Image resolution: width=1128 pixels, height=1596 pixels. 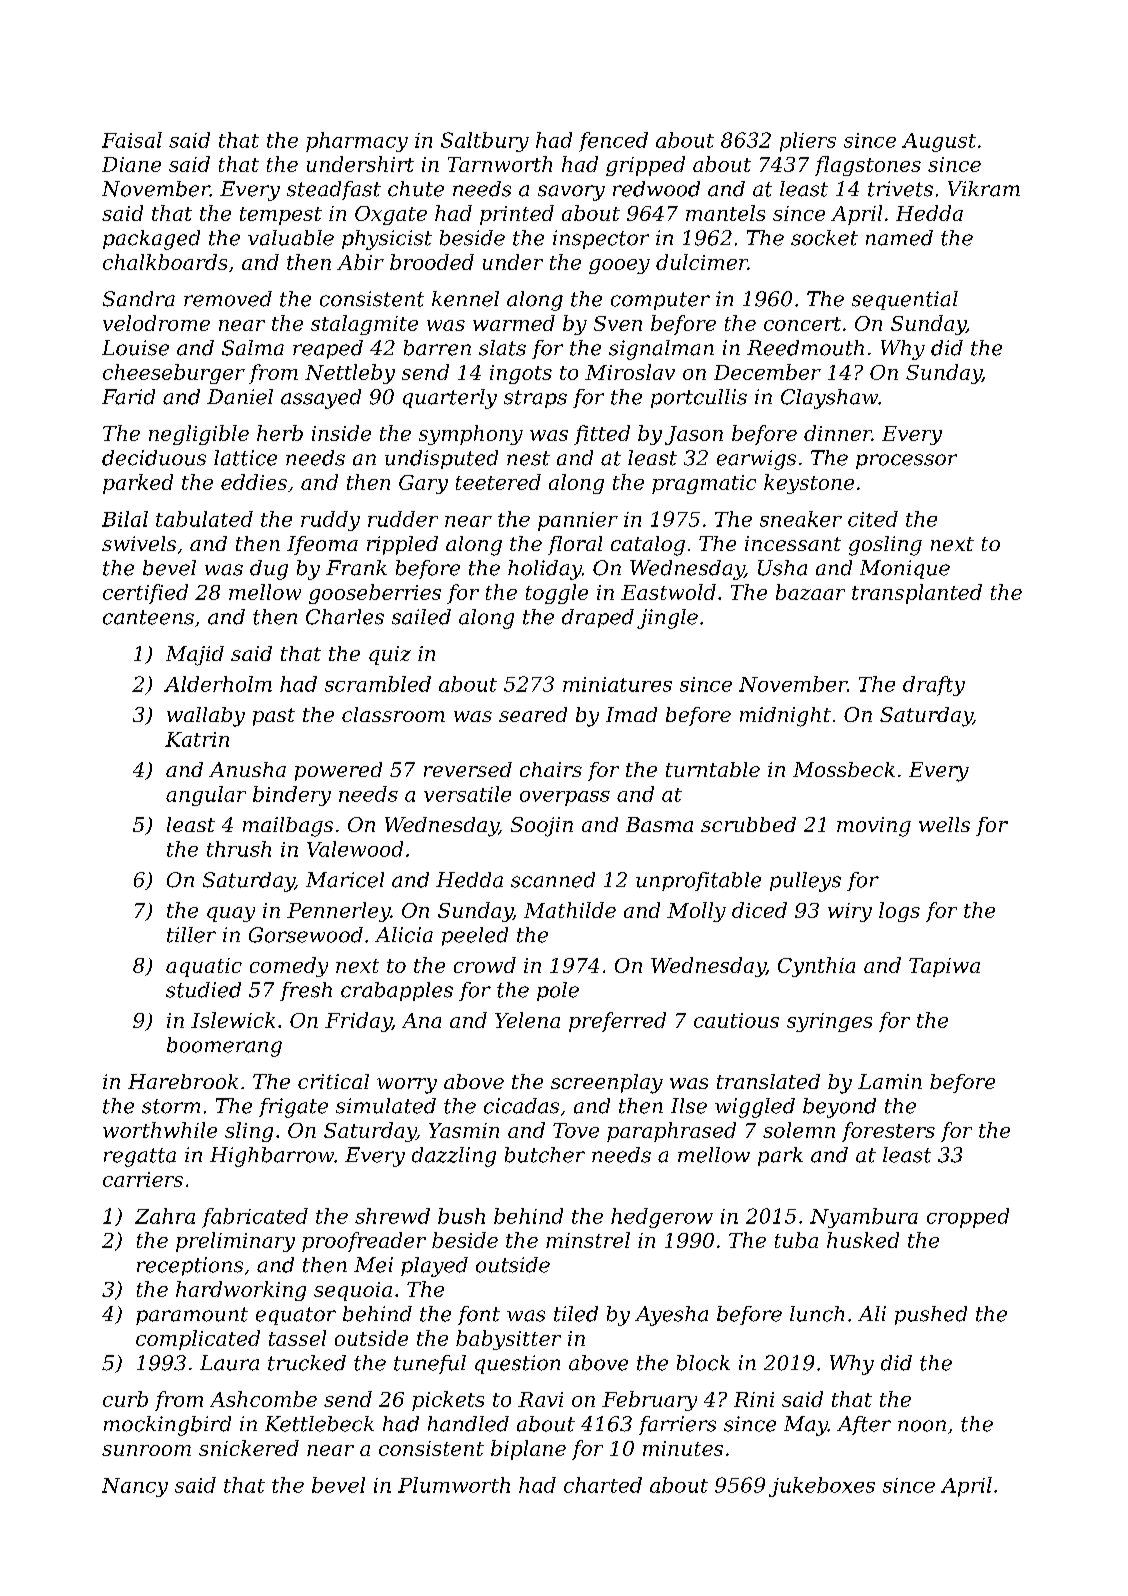 What do you see at coordinates (968, 1218) in the page?
I see `cropped` at bounding box center [968, 1218].
